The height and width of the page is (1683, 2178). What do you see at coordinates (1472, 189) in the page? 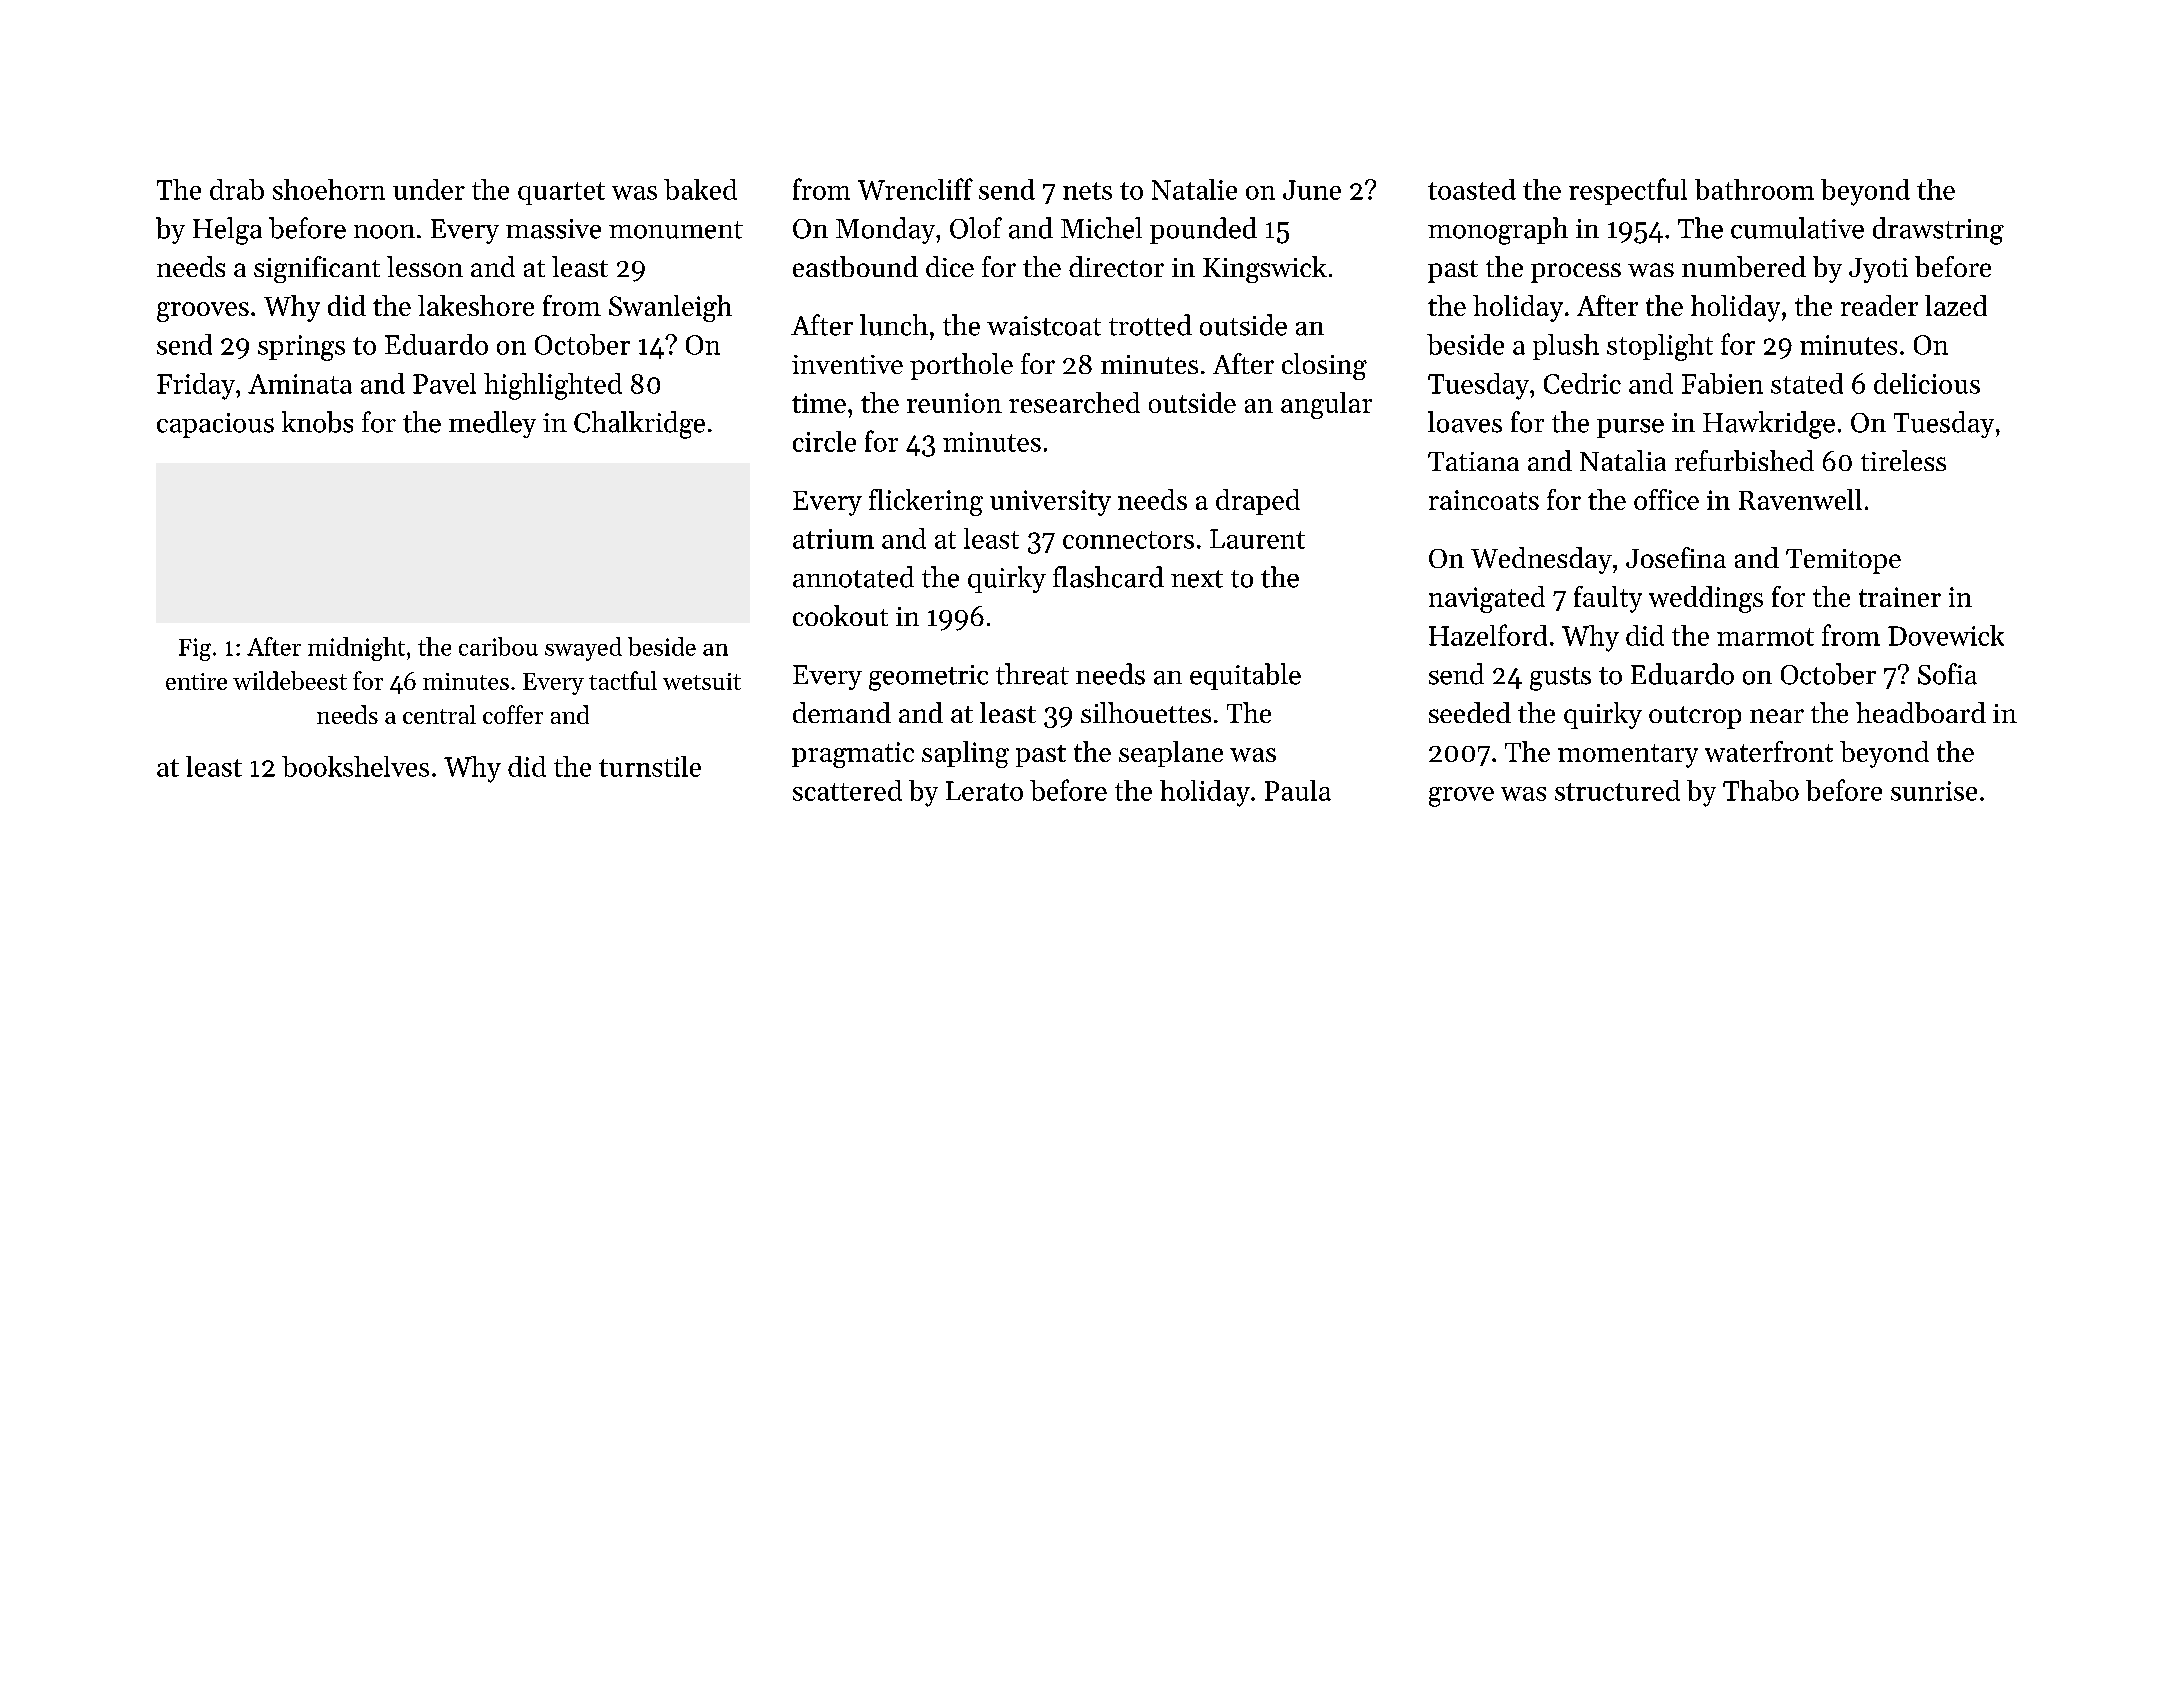
I see `toasted` at bounding box center [1472, 189].
